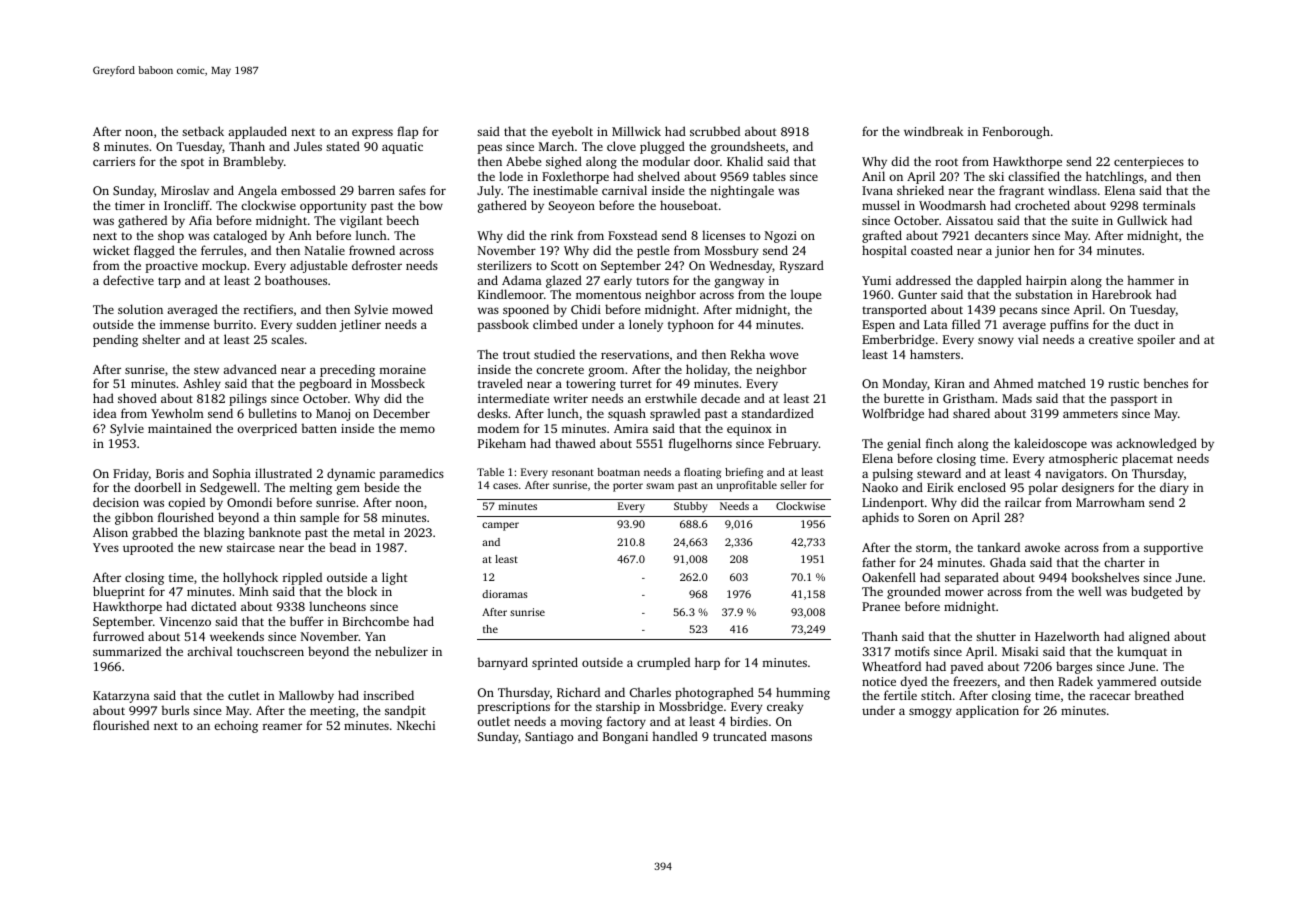 The image size is (1308, 924). I want to click on Bongani, so click(625, 738).
